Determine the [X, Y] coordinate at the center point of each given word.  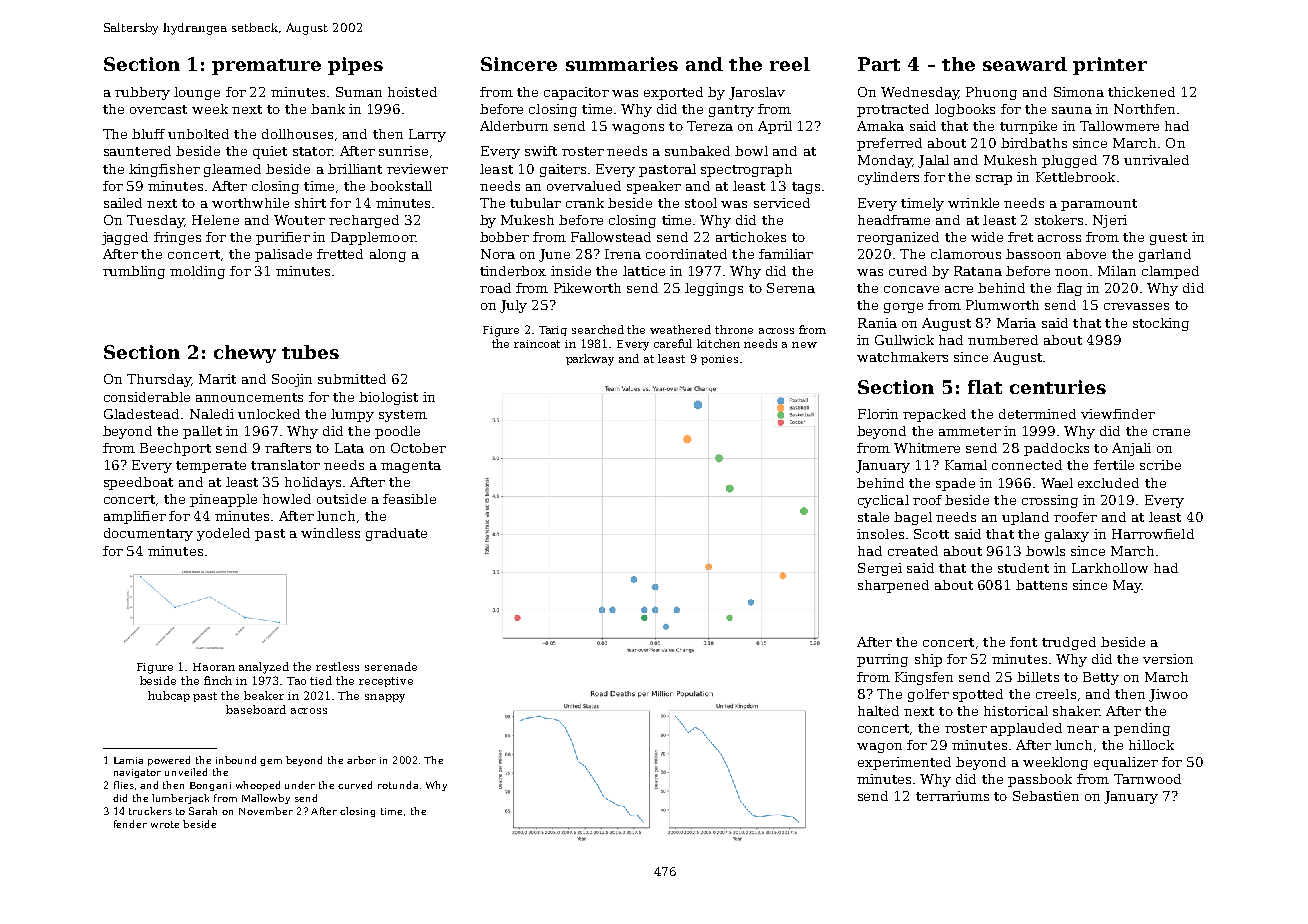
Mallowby [266, 799]
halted [878, 711]
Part [879, 64]
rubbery [142, 93]
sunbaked [697, 151]
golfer [928, 695]
